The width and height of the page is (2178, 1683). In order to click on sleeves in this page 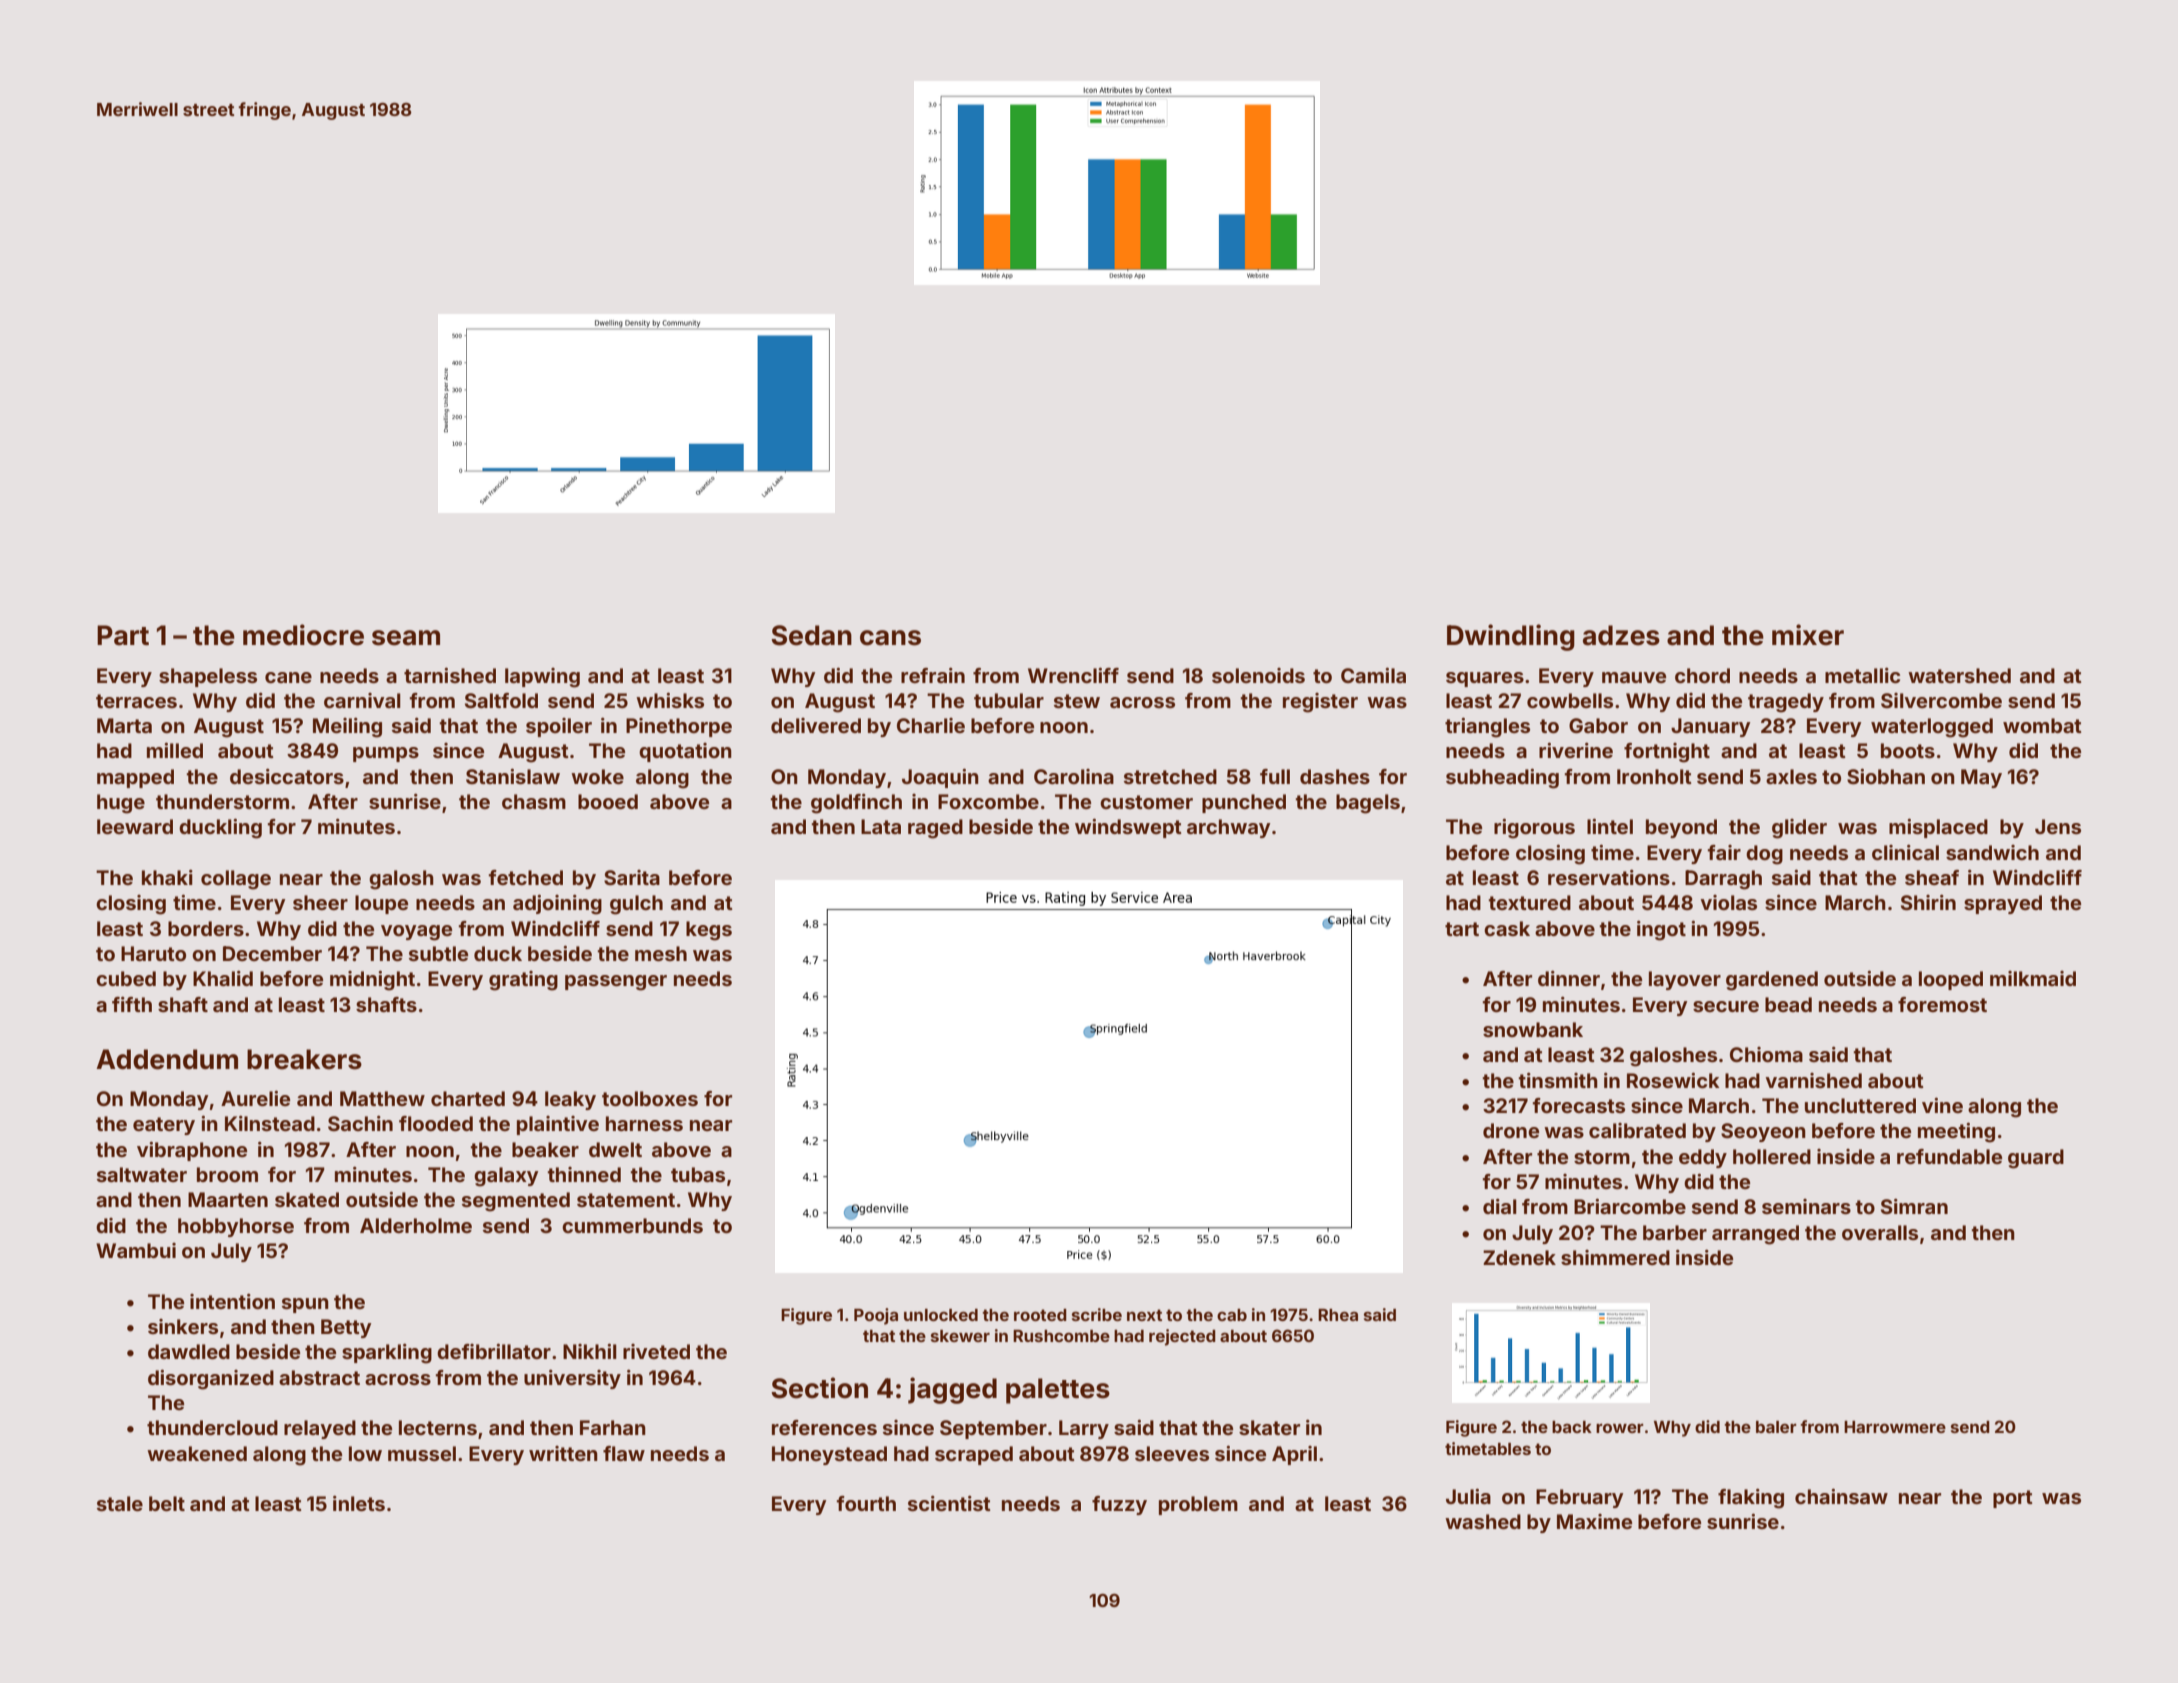, I will do `click(1172, 1453)`.
